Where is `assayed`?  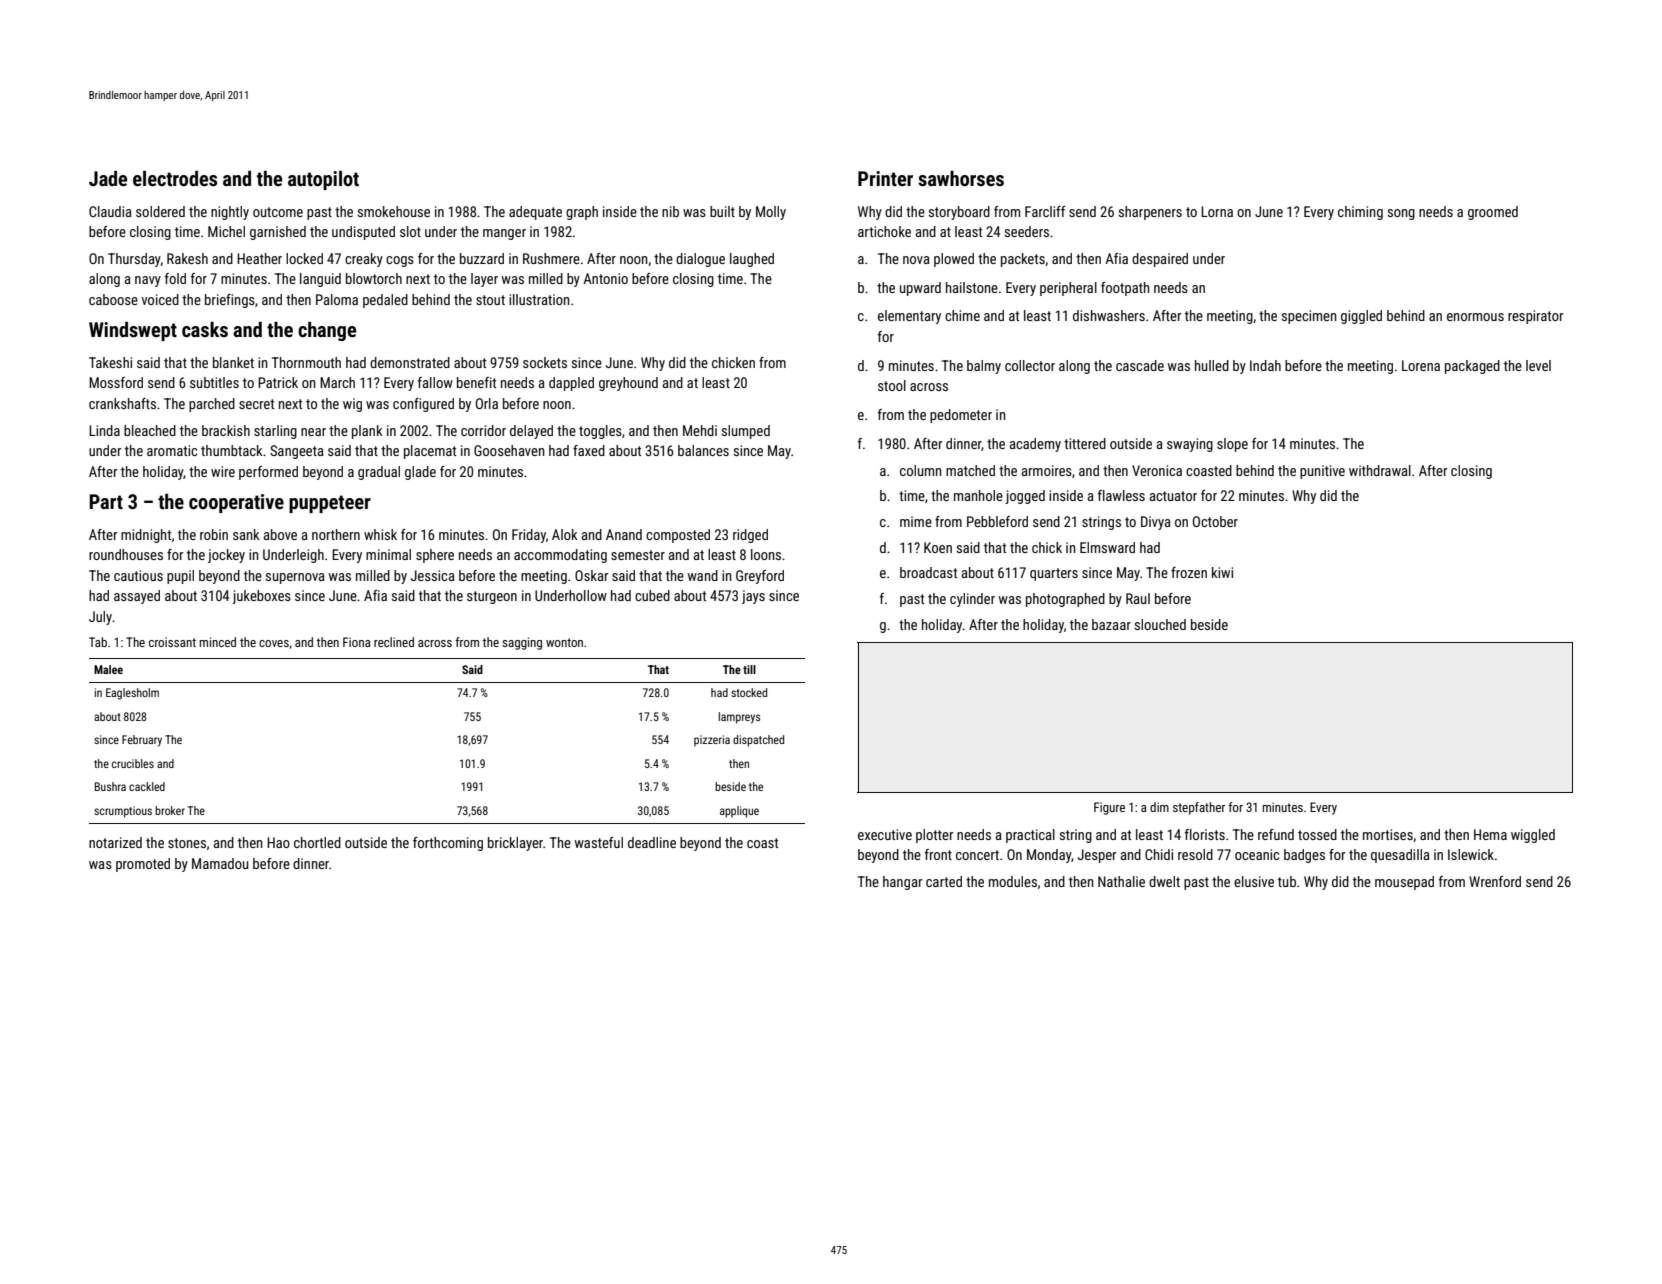 assayed is located at coordinates (137, 597).
